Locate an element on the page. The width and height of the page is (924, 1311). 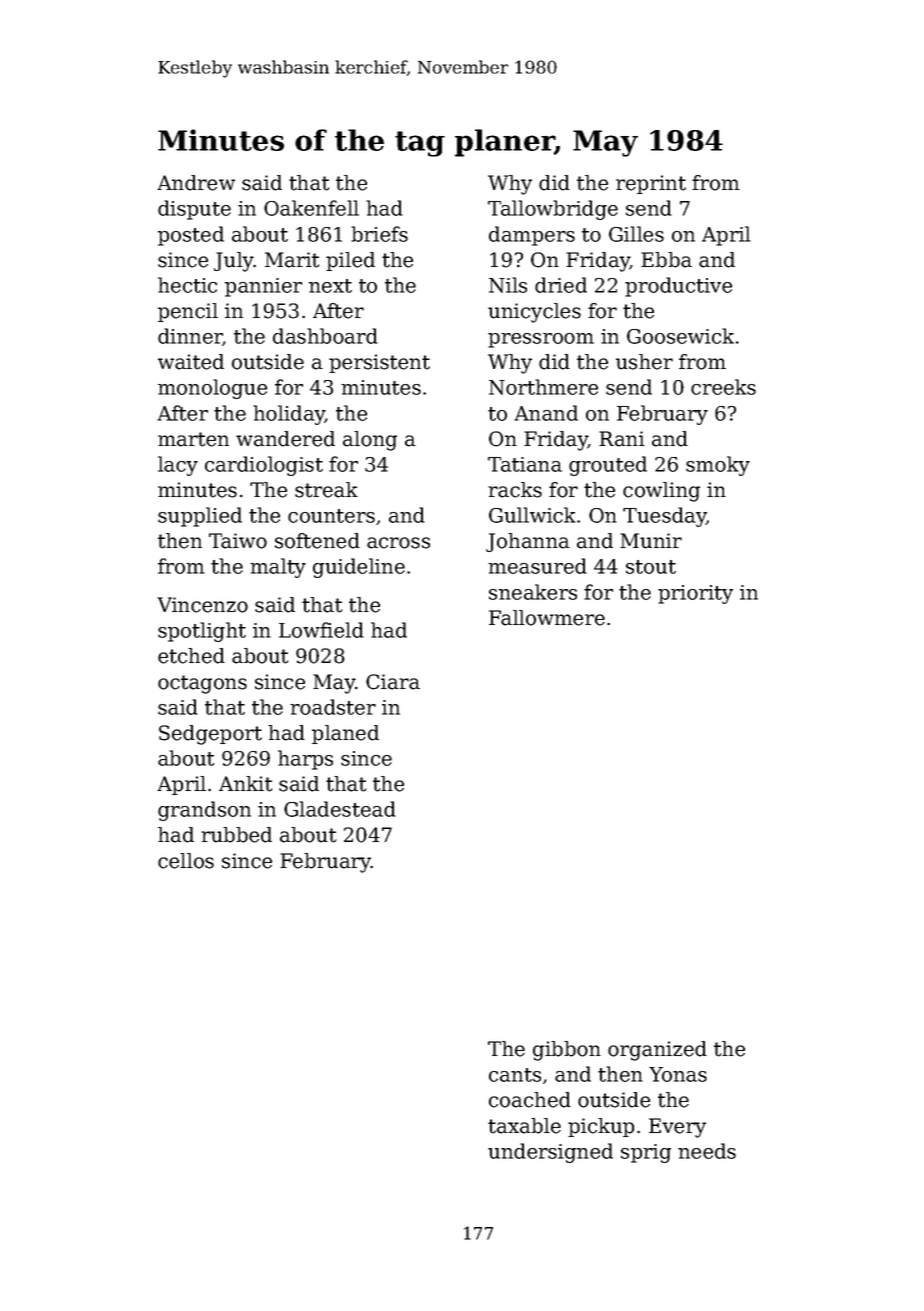
productive is located at coordinates (678, 287).
